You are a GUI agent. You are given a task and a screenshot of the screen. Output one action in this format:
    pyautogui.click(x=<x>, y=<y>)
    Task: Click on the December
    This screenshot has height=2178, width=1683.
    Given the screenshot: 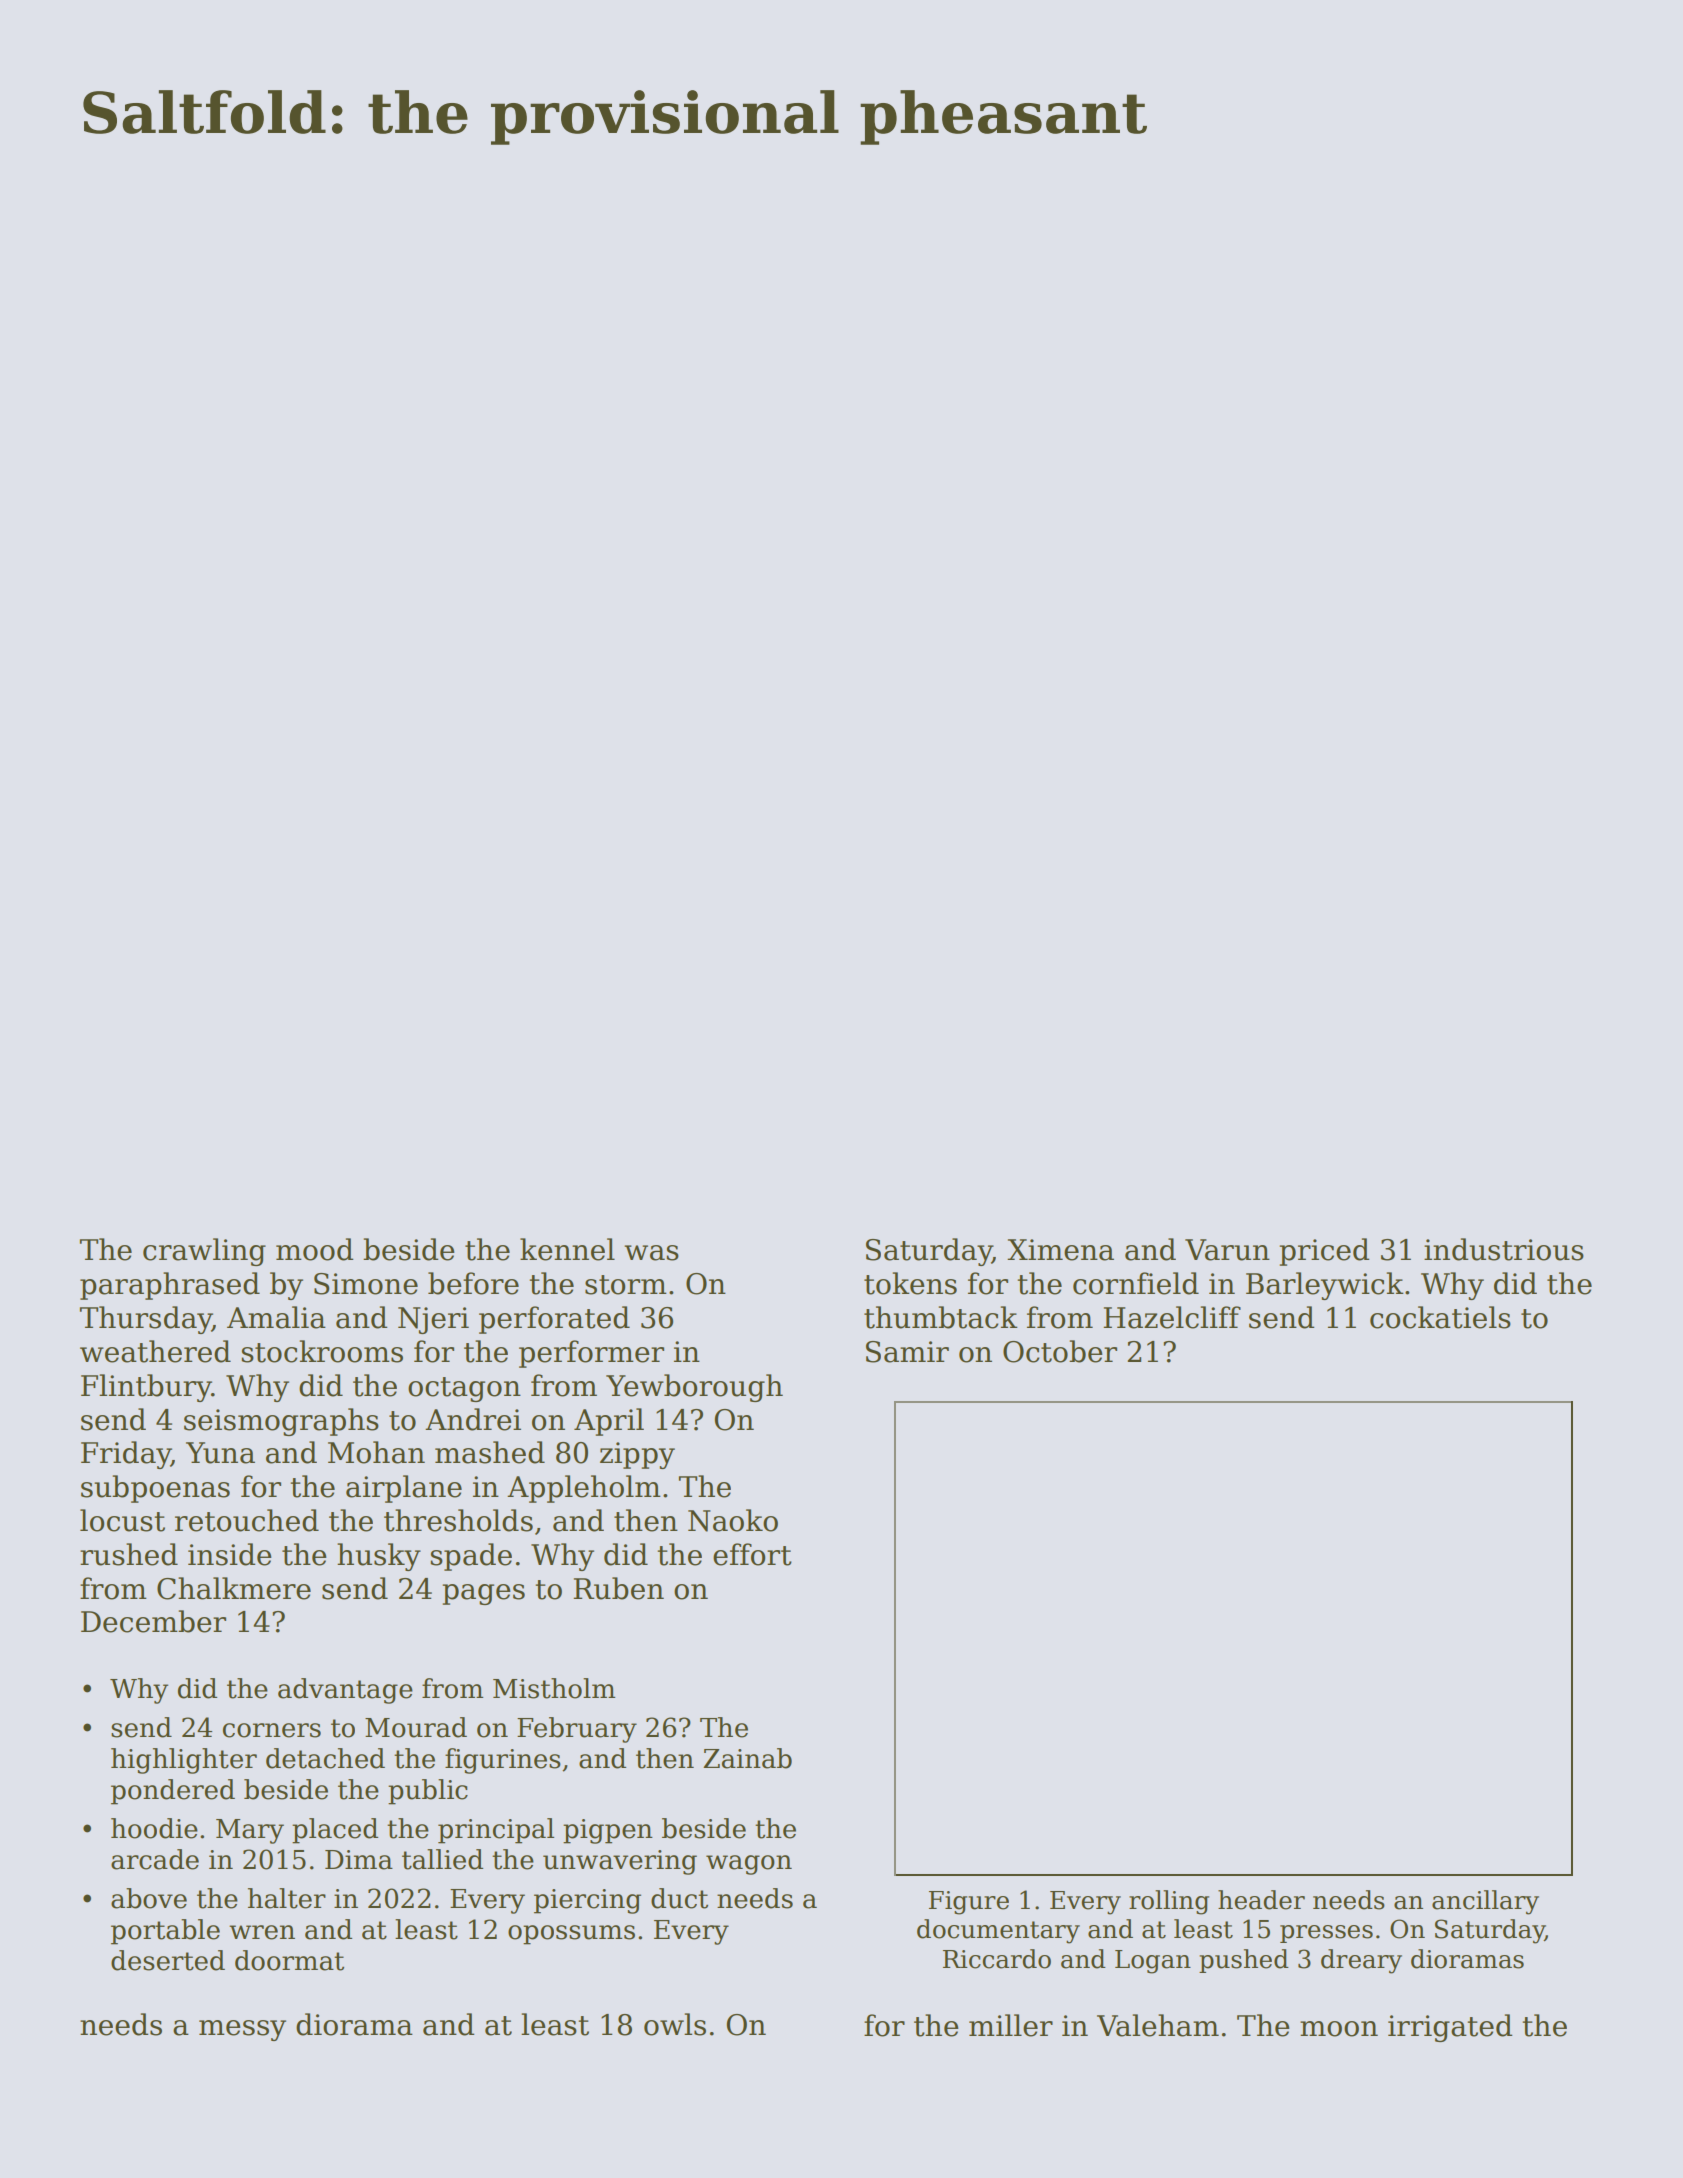 What is the action you would take?
    pyautogui.click(x=153, y=1621)
